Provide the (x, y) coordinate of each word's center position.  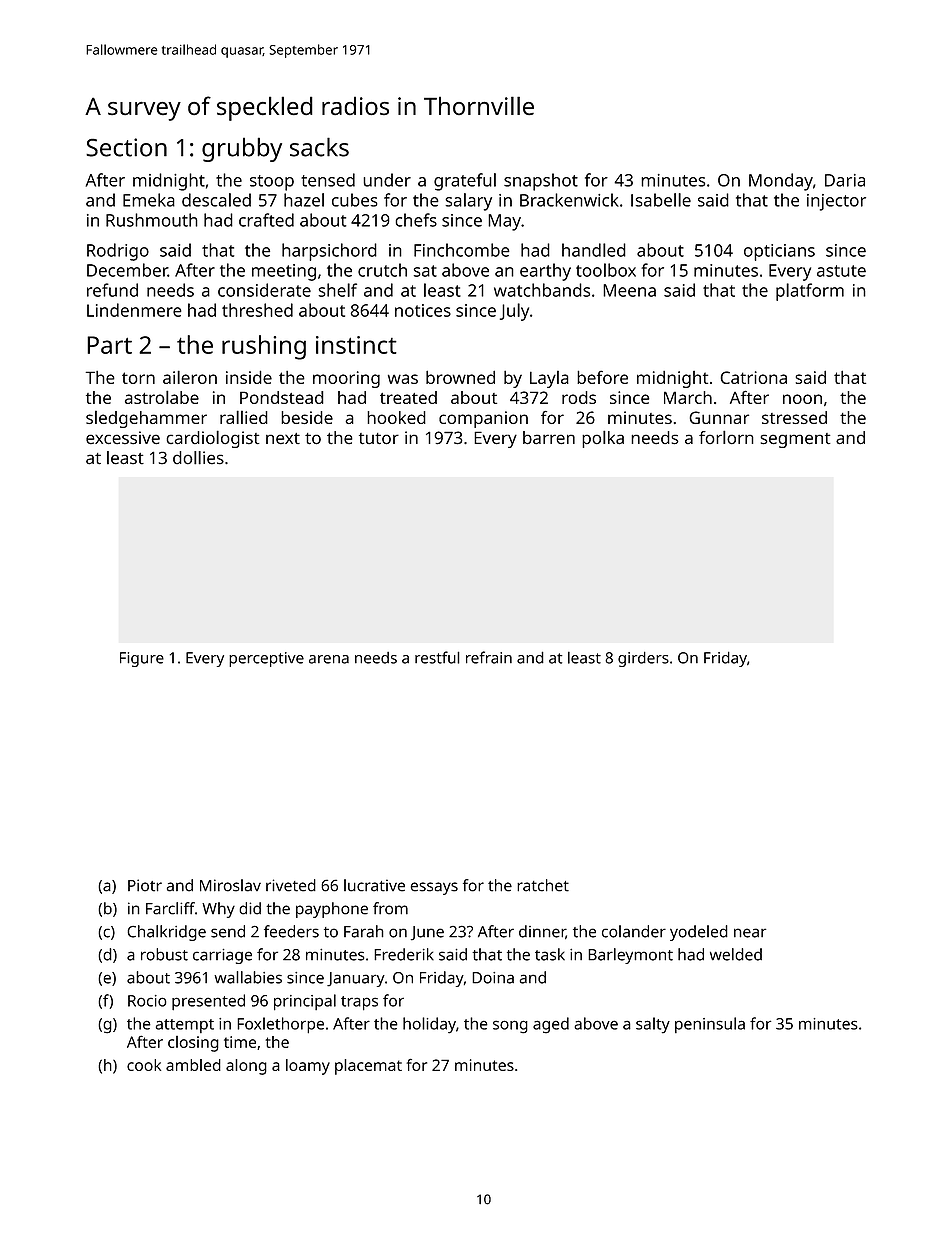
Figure (142, 659)
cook (144, 1065)
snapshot (541, 182)
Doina (493, 978)
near (750, 933)
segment (796, 440)
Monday (781, 182)
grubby (242, 149)
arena (329, 659)
